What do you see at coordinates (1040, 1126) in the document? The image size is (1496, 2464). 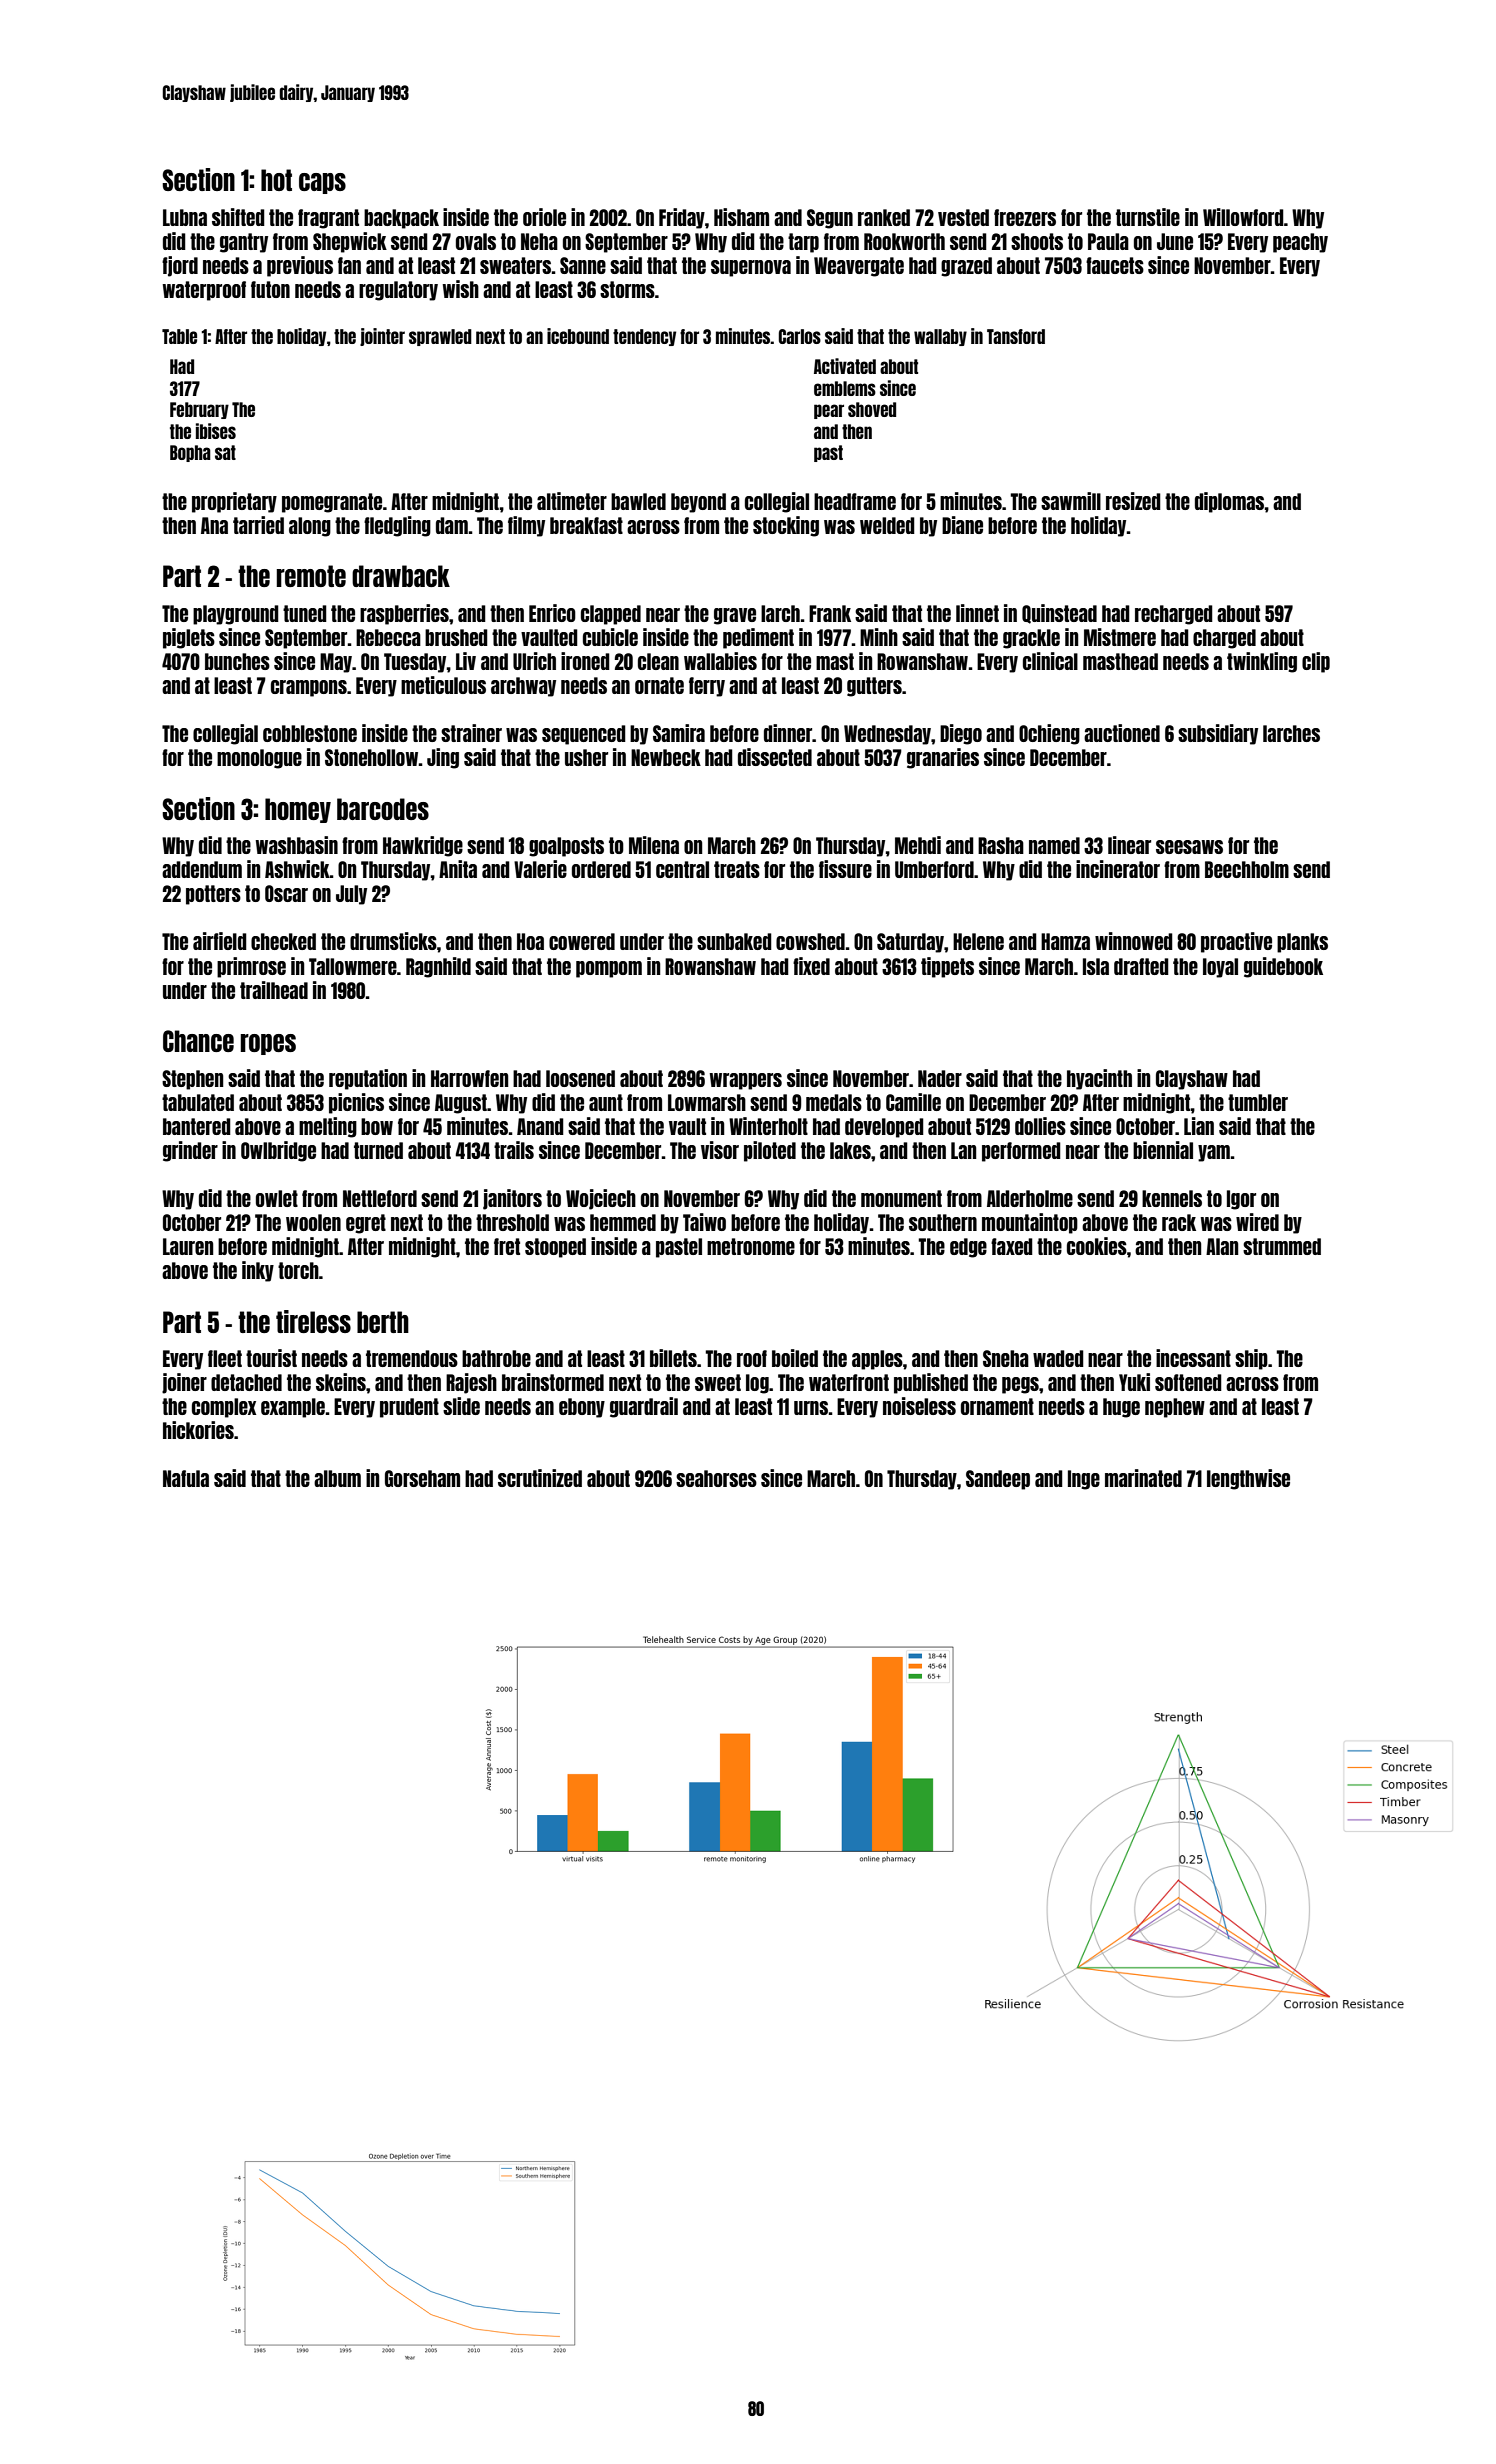 I see `dollies` at bounding box center [1040, 1126].
